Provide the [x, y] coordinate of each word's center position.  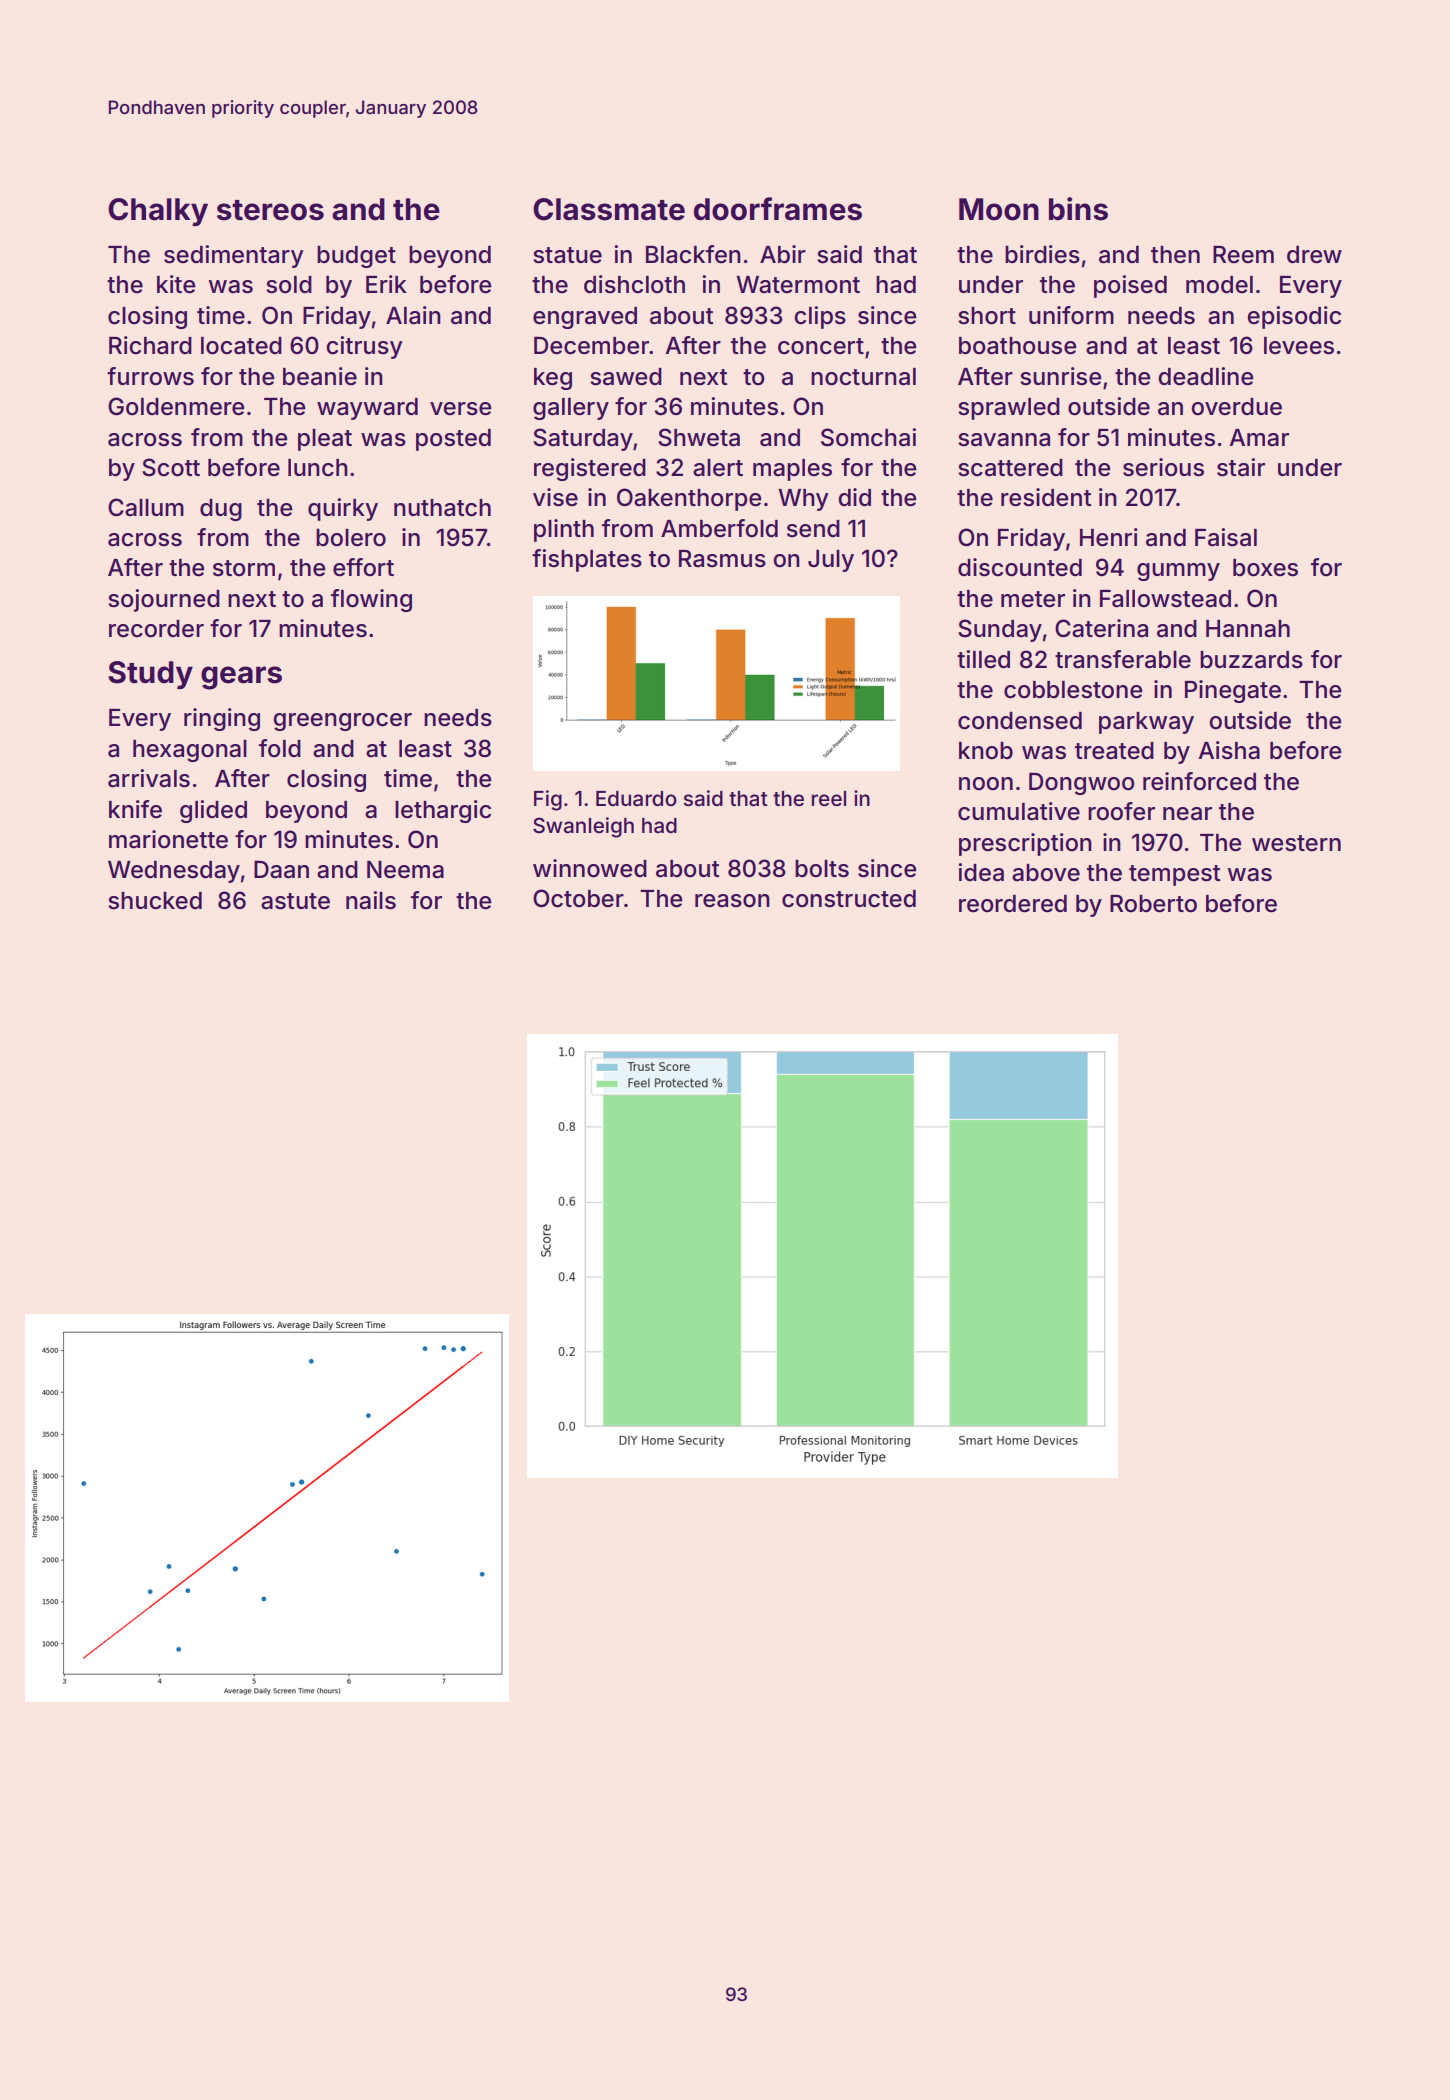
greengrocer [343, 722]
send [813, 529]
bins [1078, 209]
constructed [849, 899]
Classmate [609, 209]
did [855, 497]
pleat [325, 440]
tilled [983, 659]
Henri [1109, 537]
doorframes [778, 209]
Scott [171, 467]
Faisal [1226, 537]
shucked [155, 901]
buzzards [1251, 660]
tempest [1175, 875]
